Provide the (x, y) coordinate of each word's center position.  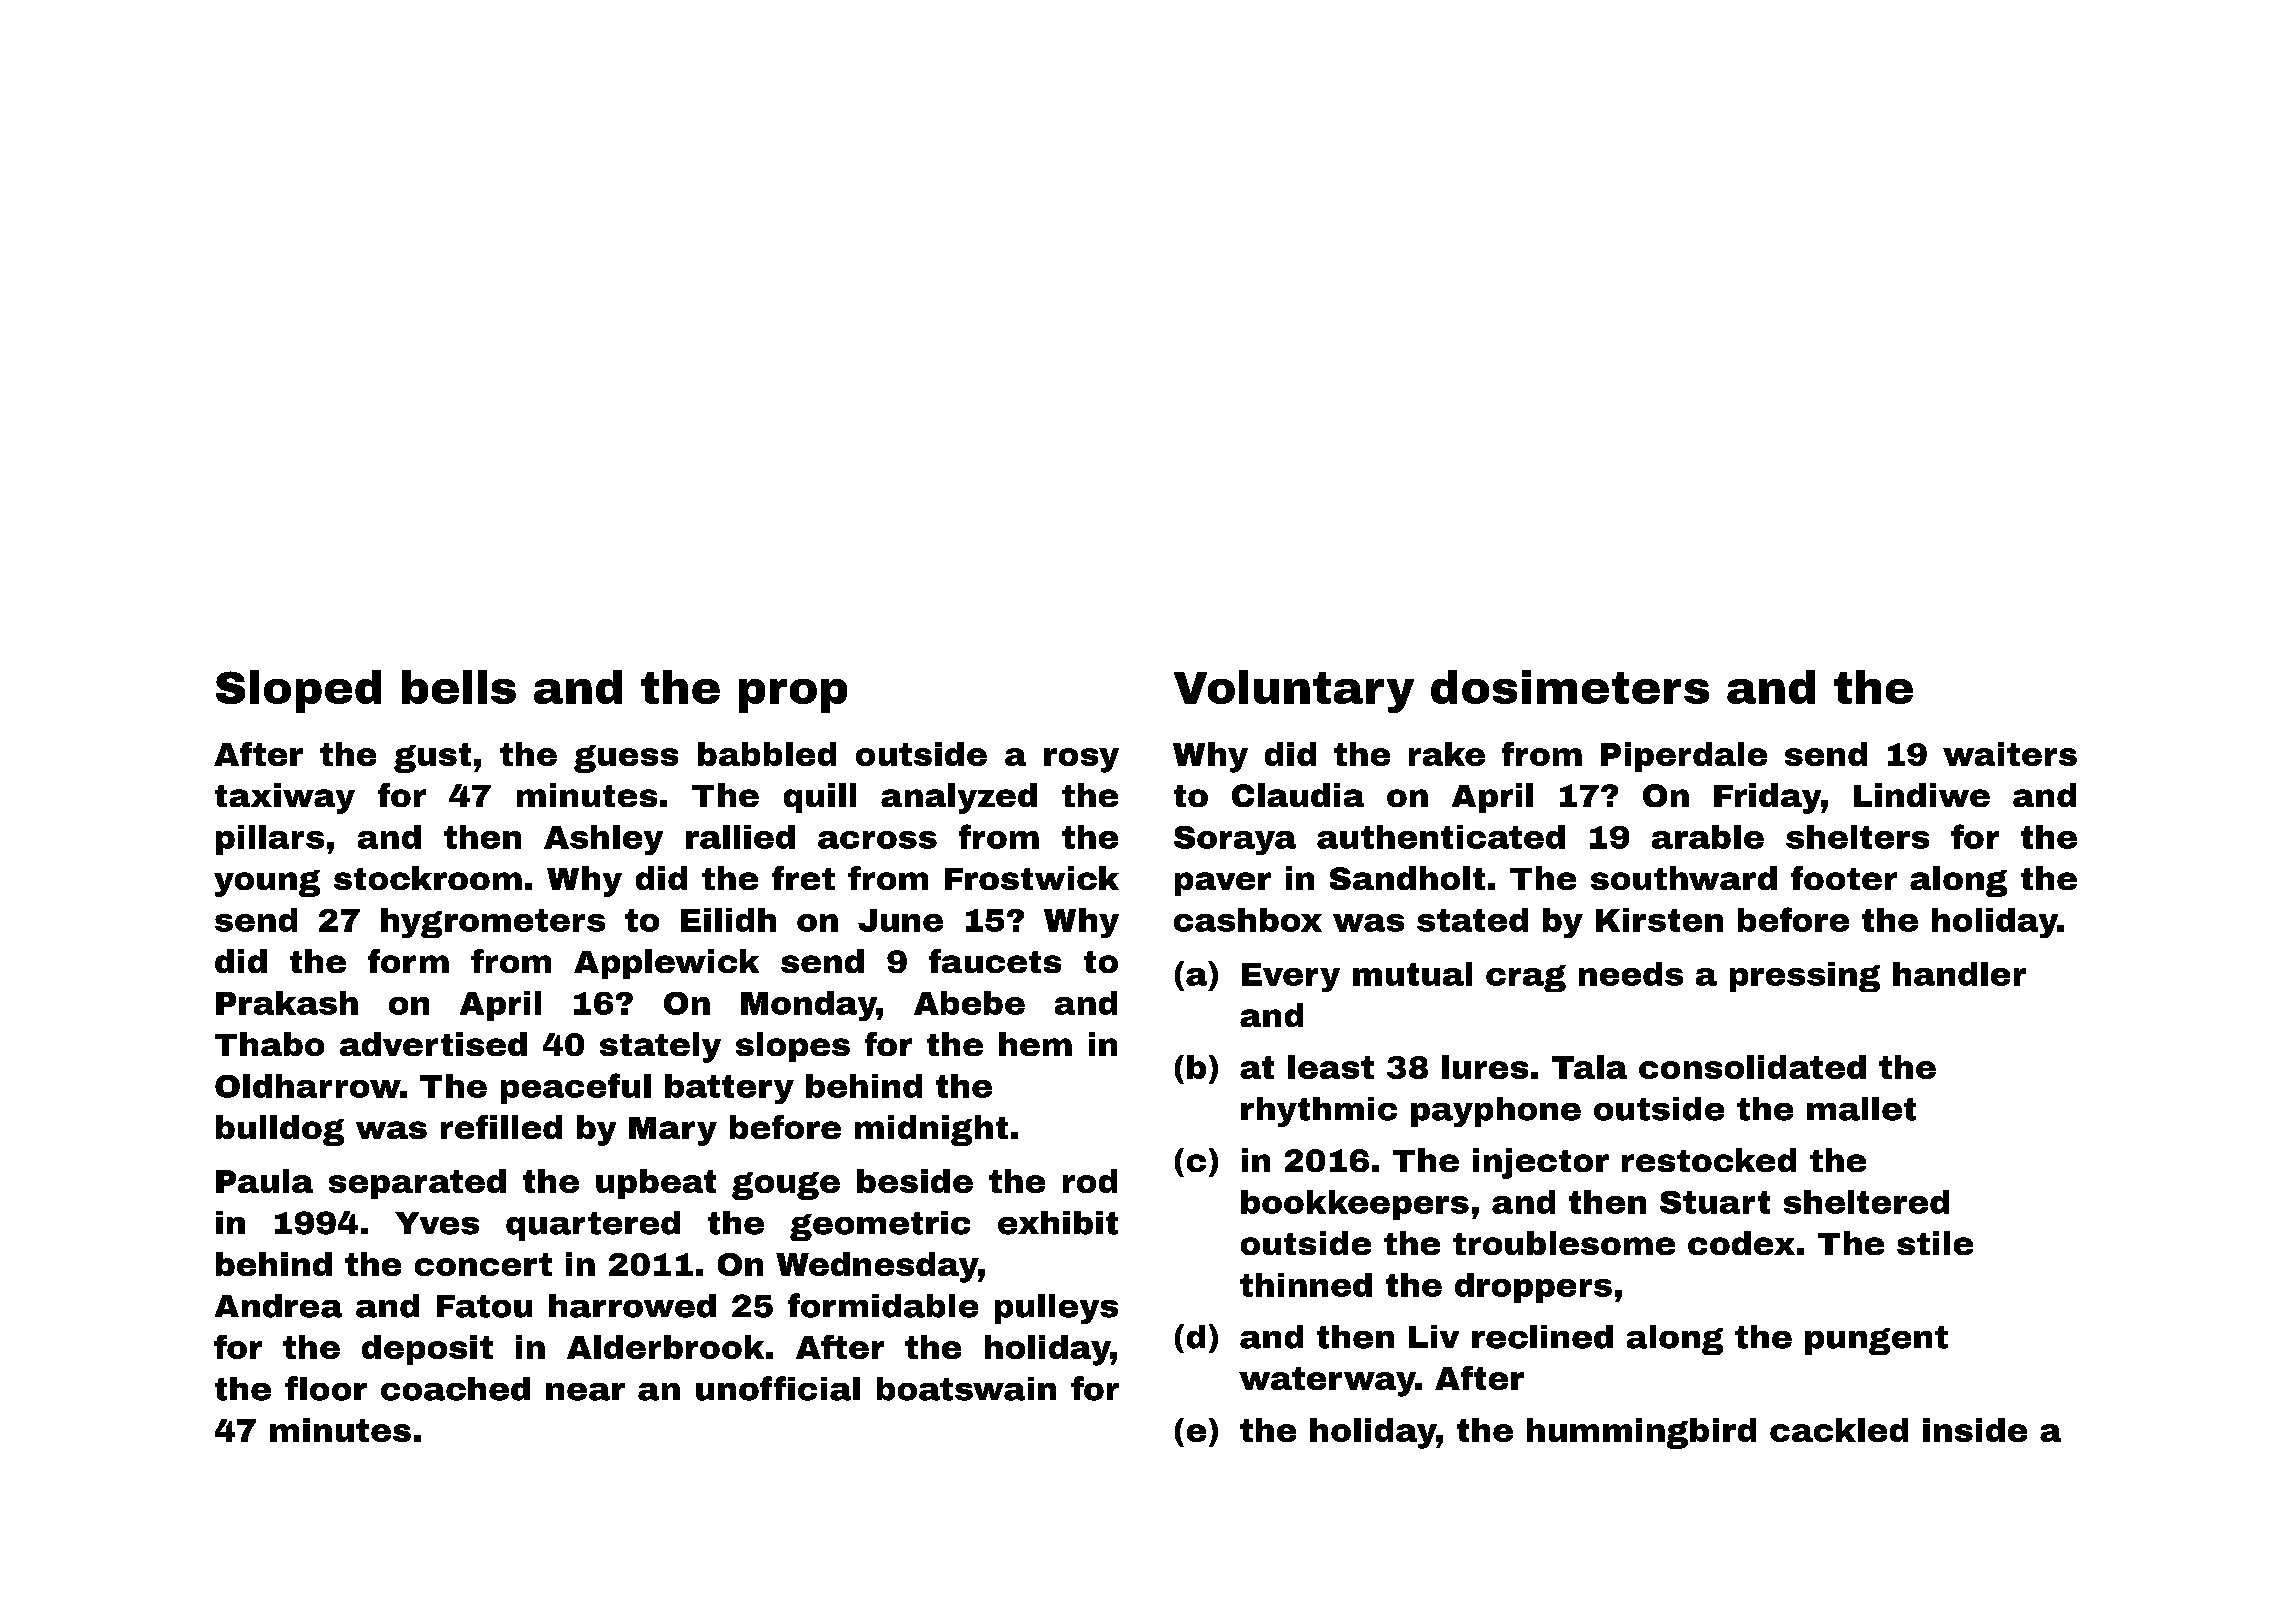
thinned (1306, 1285)
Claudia (1298, 795)
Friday (1767, 798)
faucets (995, 961)
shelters (1857, 837)
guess (626, 759)
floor (326, 1388)
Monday (809, 1006)
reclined (1542, 1337)
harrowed (632, 1306)
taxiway (285, 798)
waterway (1327, 1382)
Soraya (1235, 840)
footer (1844, 878)
